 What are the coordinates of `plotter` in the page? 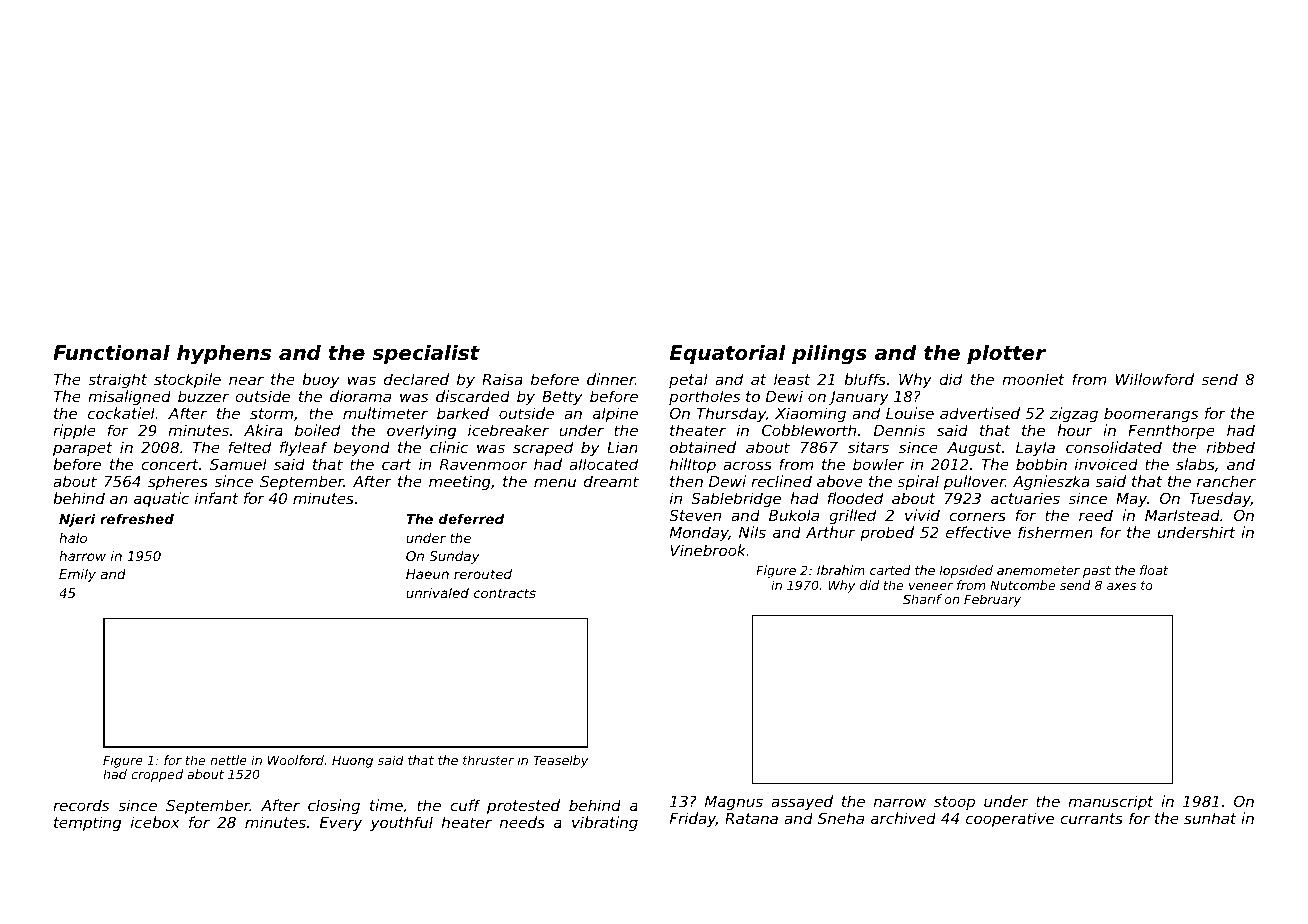 It's located at (1006, 354).
